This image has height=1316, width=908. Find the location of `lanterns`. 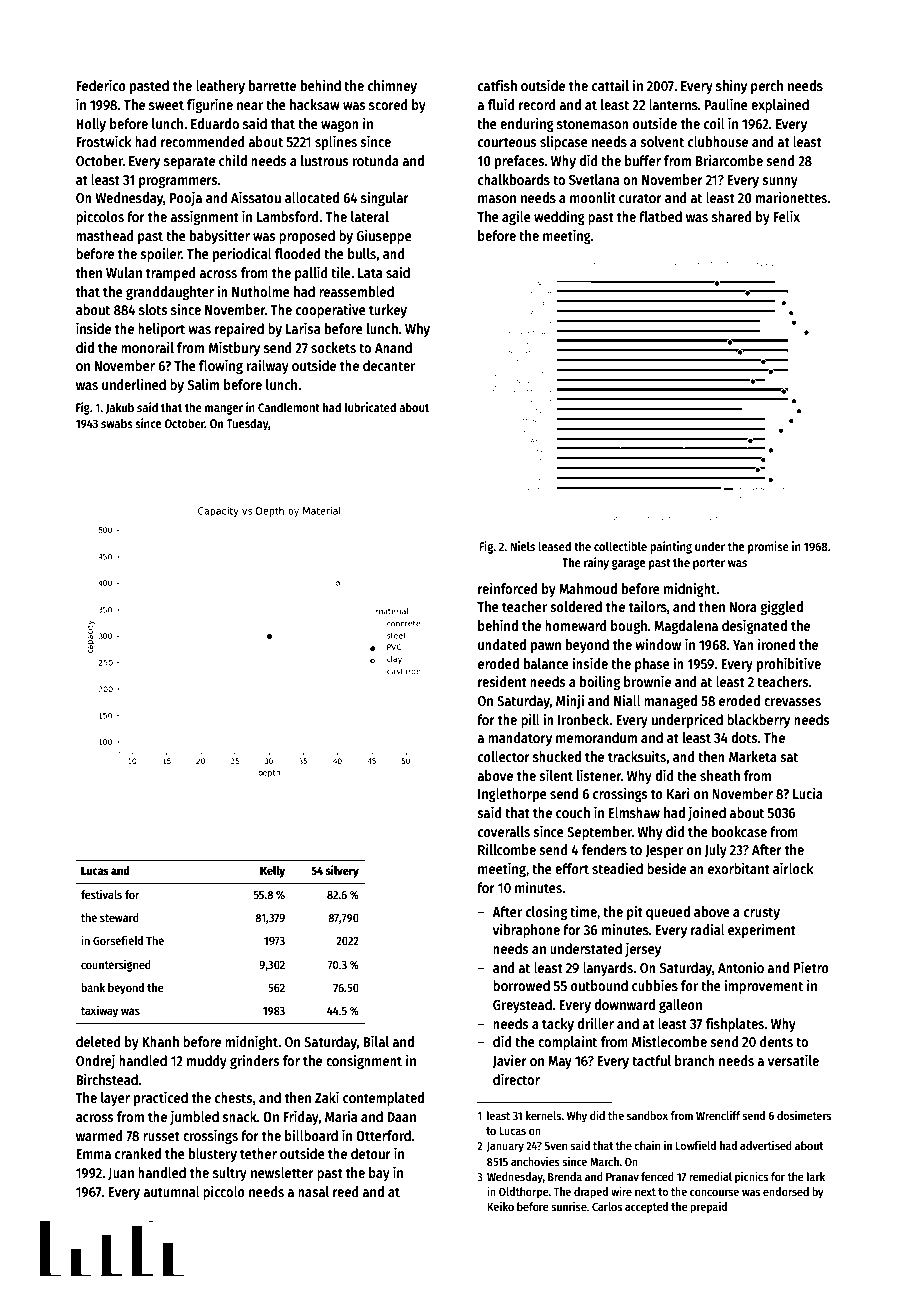

lanterns is located at coordinates (673, 104).
